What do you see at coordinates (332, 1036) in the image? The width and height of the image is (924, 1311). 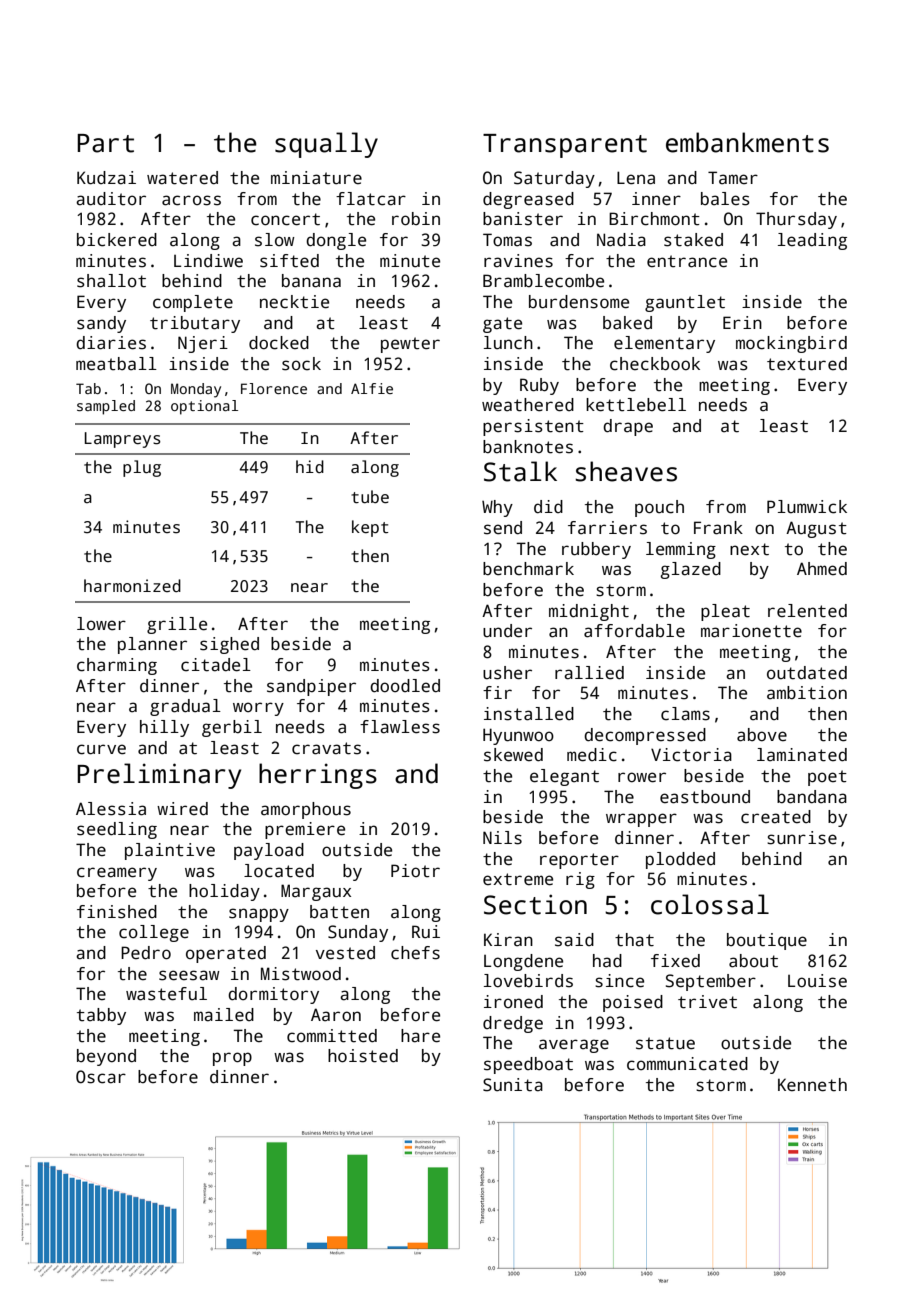 I see `committed` at bounding box center [332, 1036].
